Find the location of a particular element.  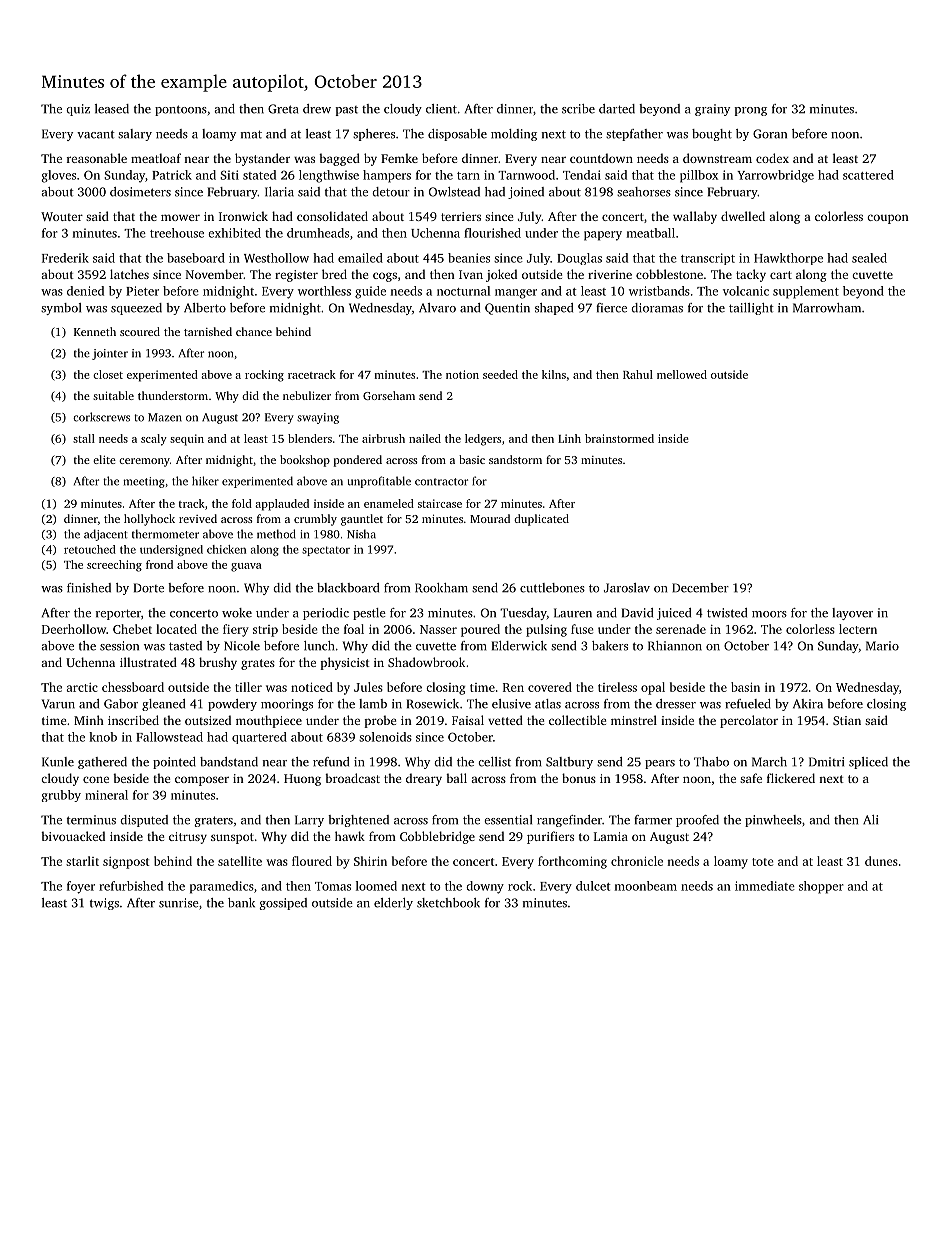

covered is located at coordinates (550, 687).
